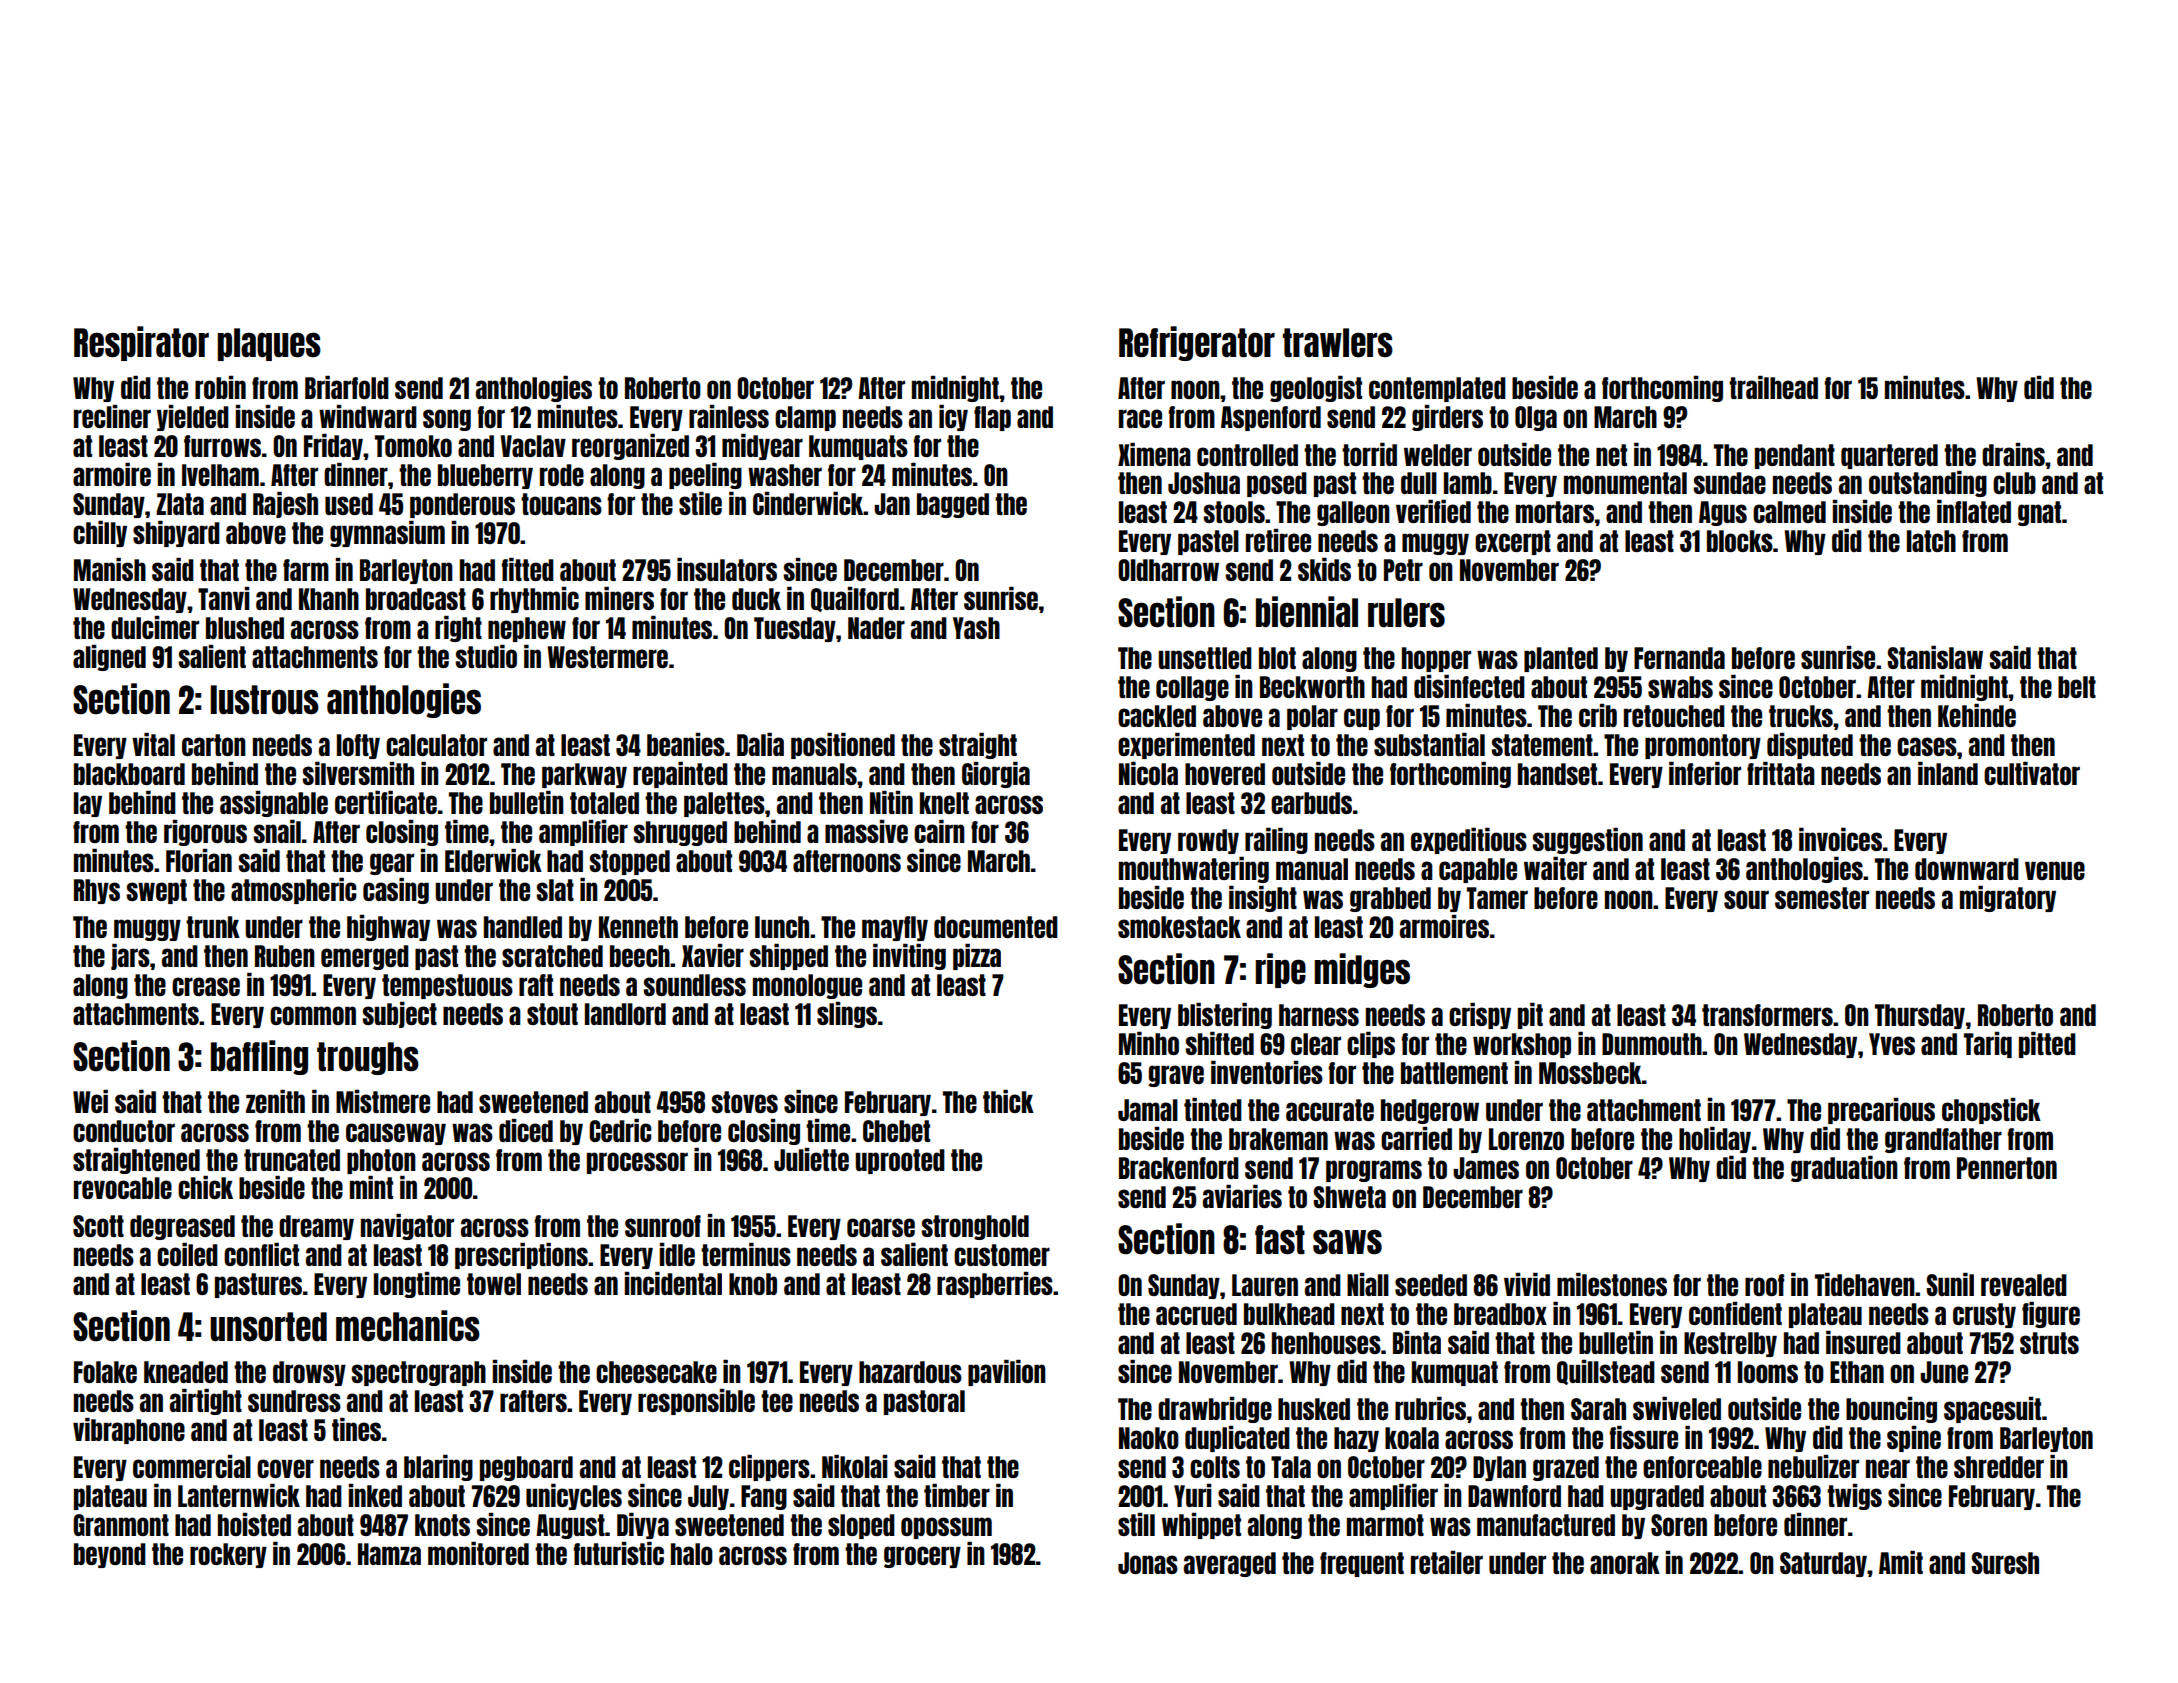  Describe the element at coordinates (141, 343) in the screenshot. I see `Respirator` at that location.
